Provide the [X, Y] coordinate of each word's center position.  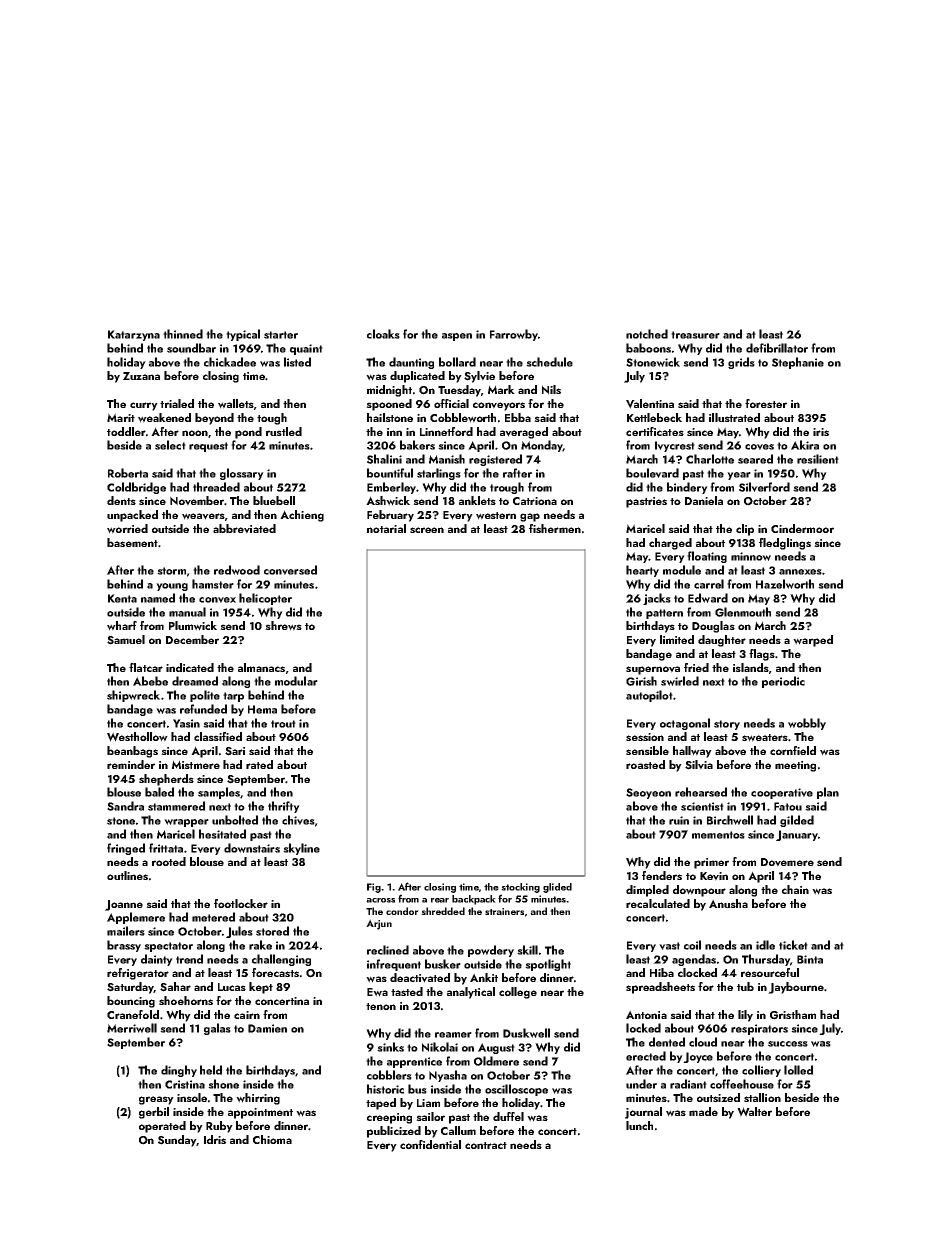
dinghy [179, 1071]
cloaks [383, 334]
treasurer [695, 335]
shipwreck [133, 696]
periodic [783, 682]
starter [281, 335]
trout [283, 724]
